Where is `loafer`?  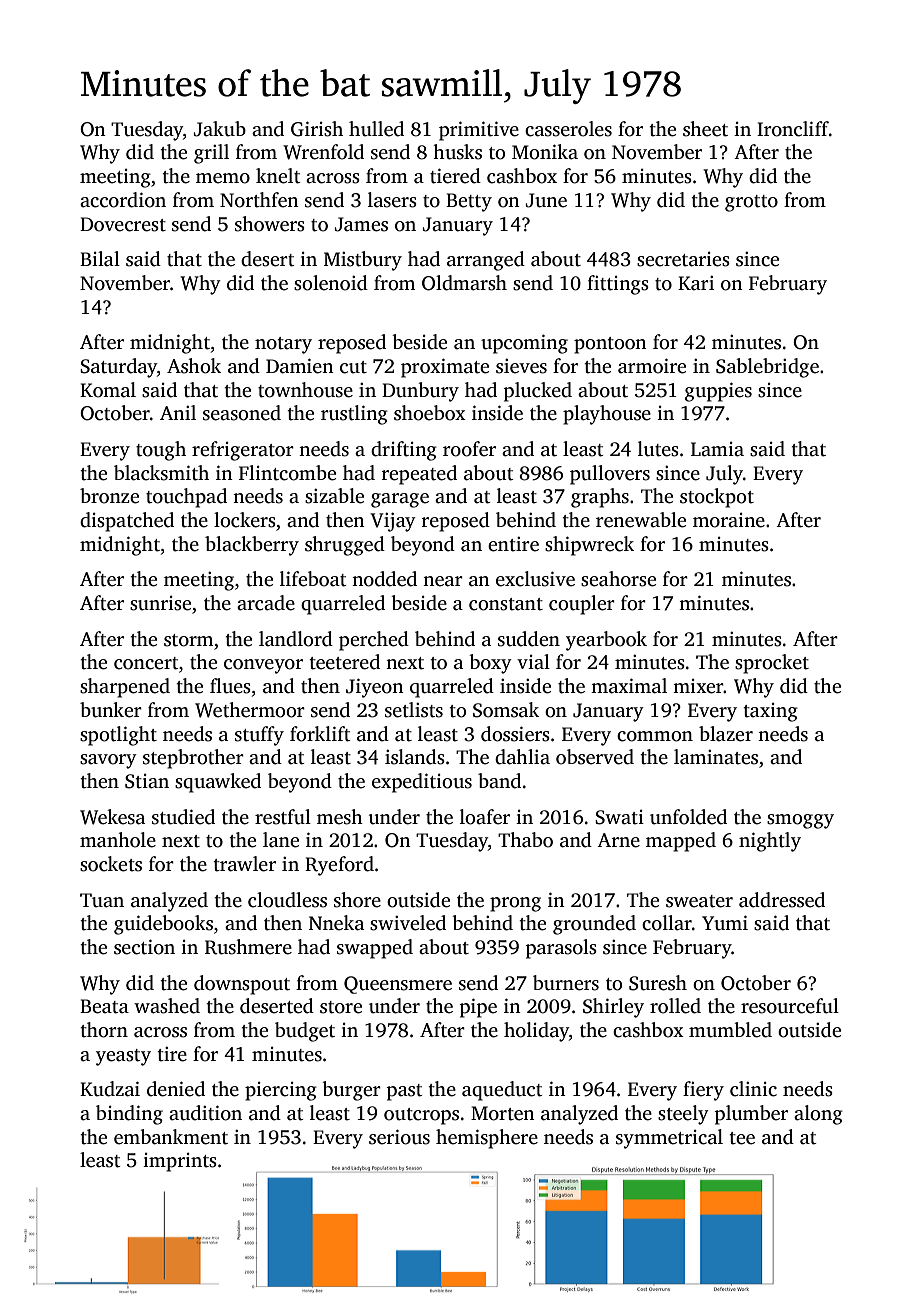
loafer is located at coordinates (485, 817).
